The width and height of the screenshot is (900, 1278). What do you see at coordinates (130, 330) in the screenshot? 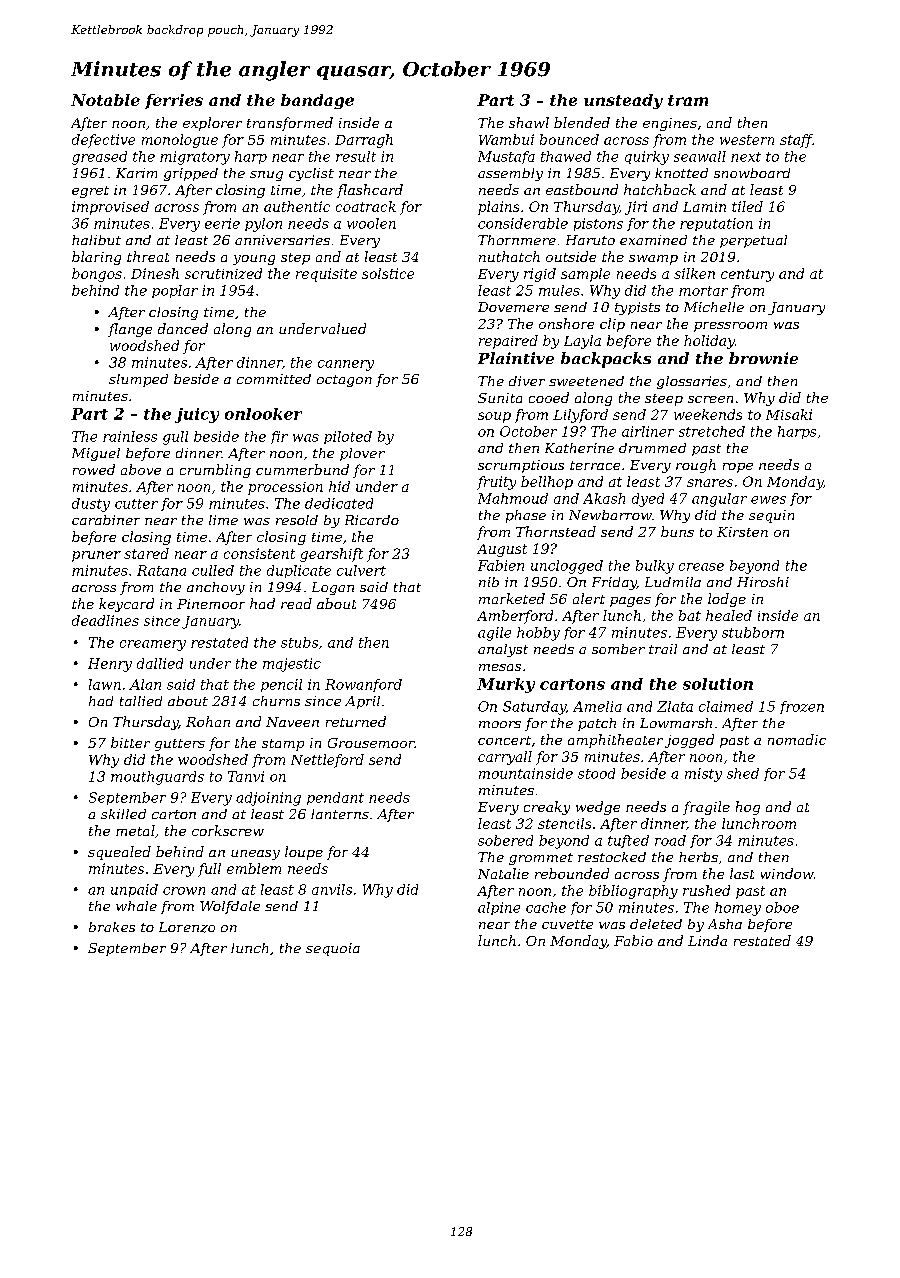
I see `flange` at bounding box center [130, 330].
